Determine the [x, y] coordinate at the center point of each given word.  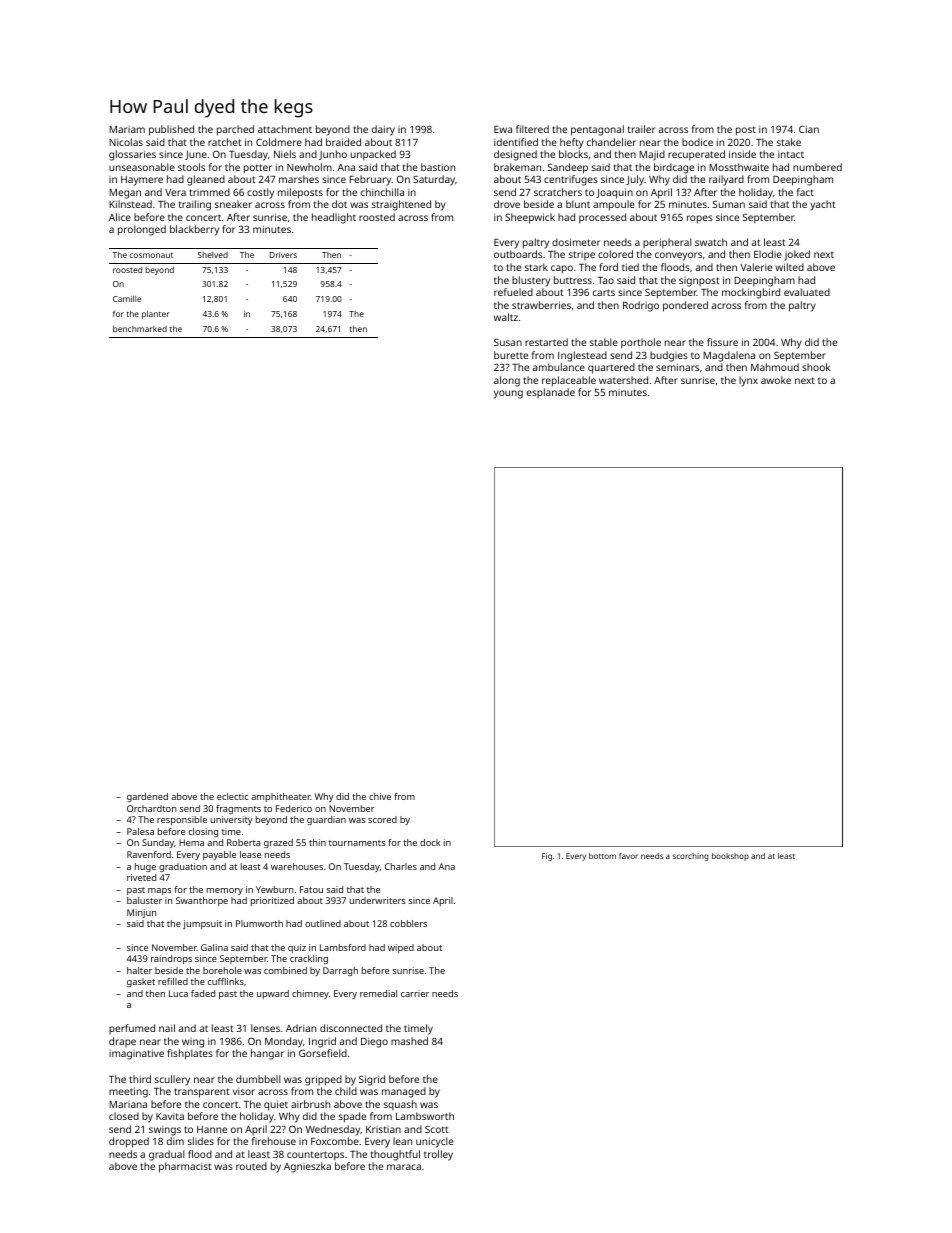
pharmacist [185, 1167]
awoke [776, 380]
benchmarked [140, 328]
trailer [641, 129]
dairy [383, 130]
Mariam [127, 129]
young [508, 394]
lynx [748, 381]
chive [380, 796]
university [231, 820]
